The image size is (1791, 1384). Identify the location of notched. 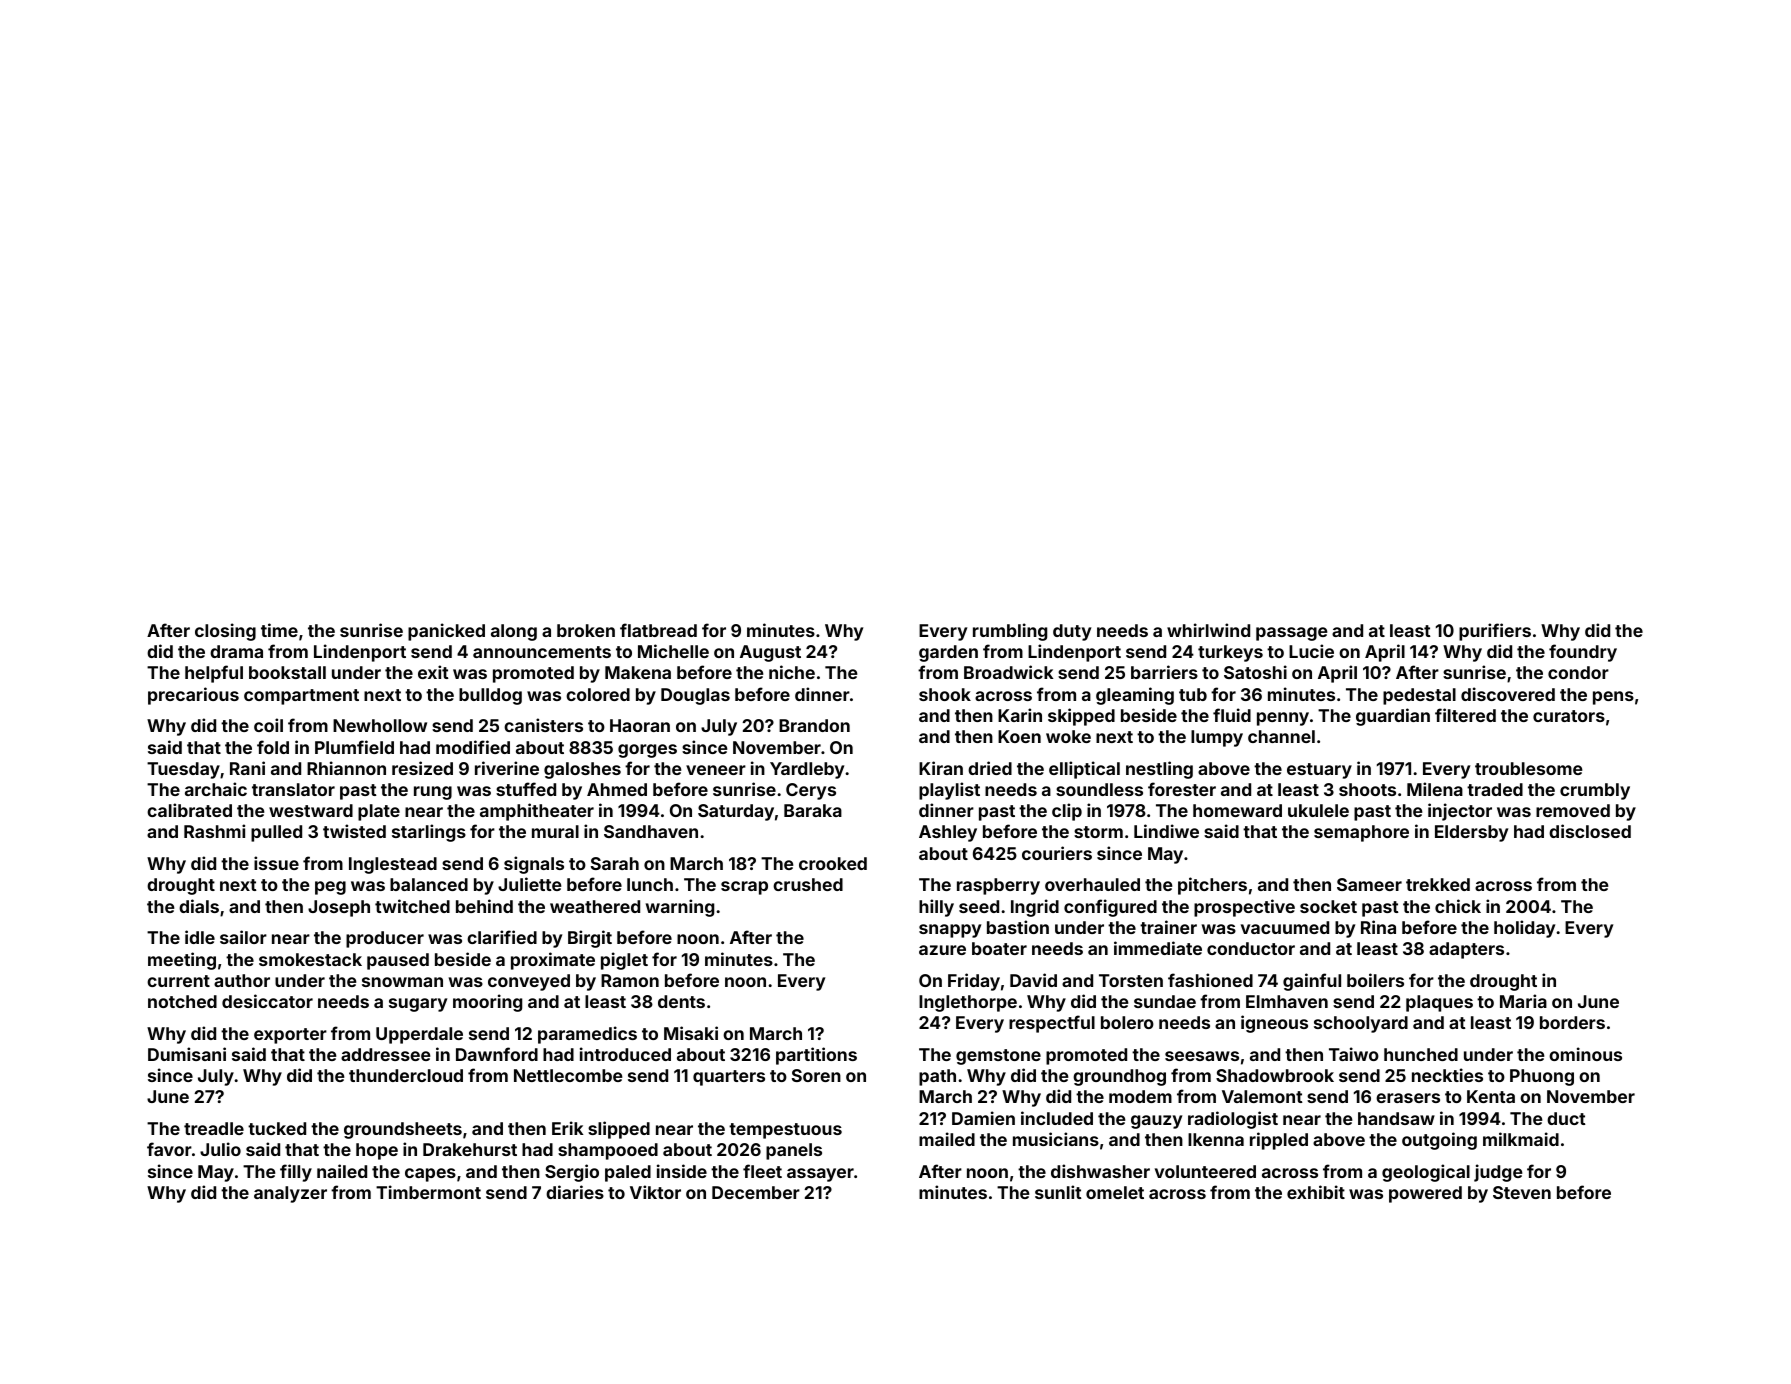
(182, 1001).
